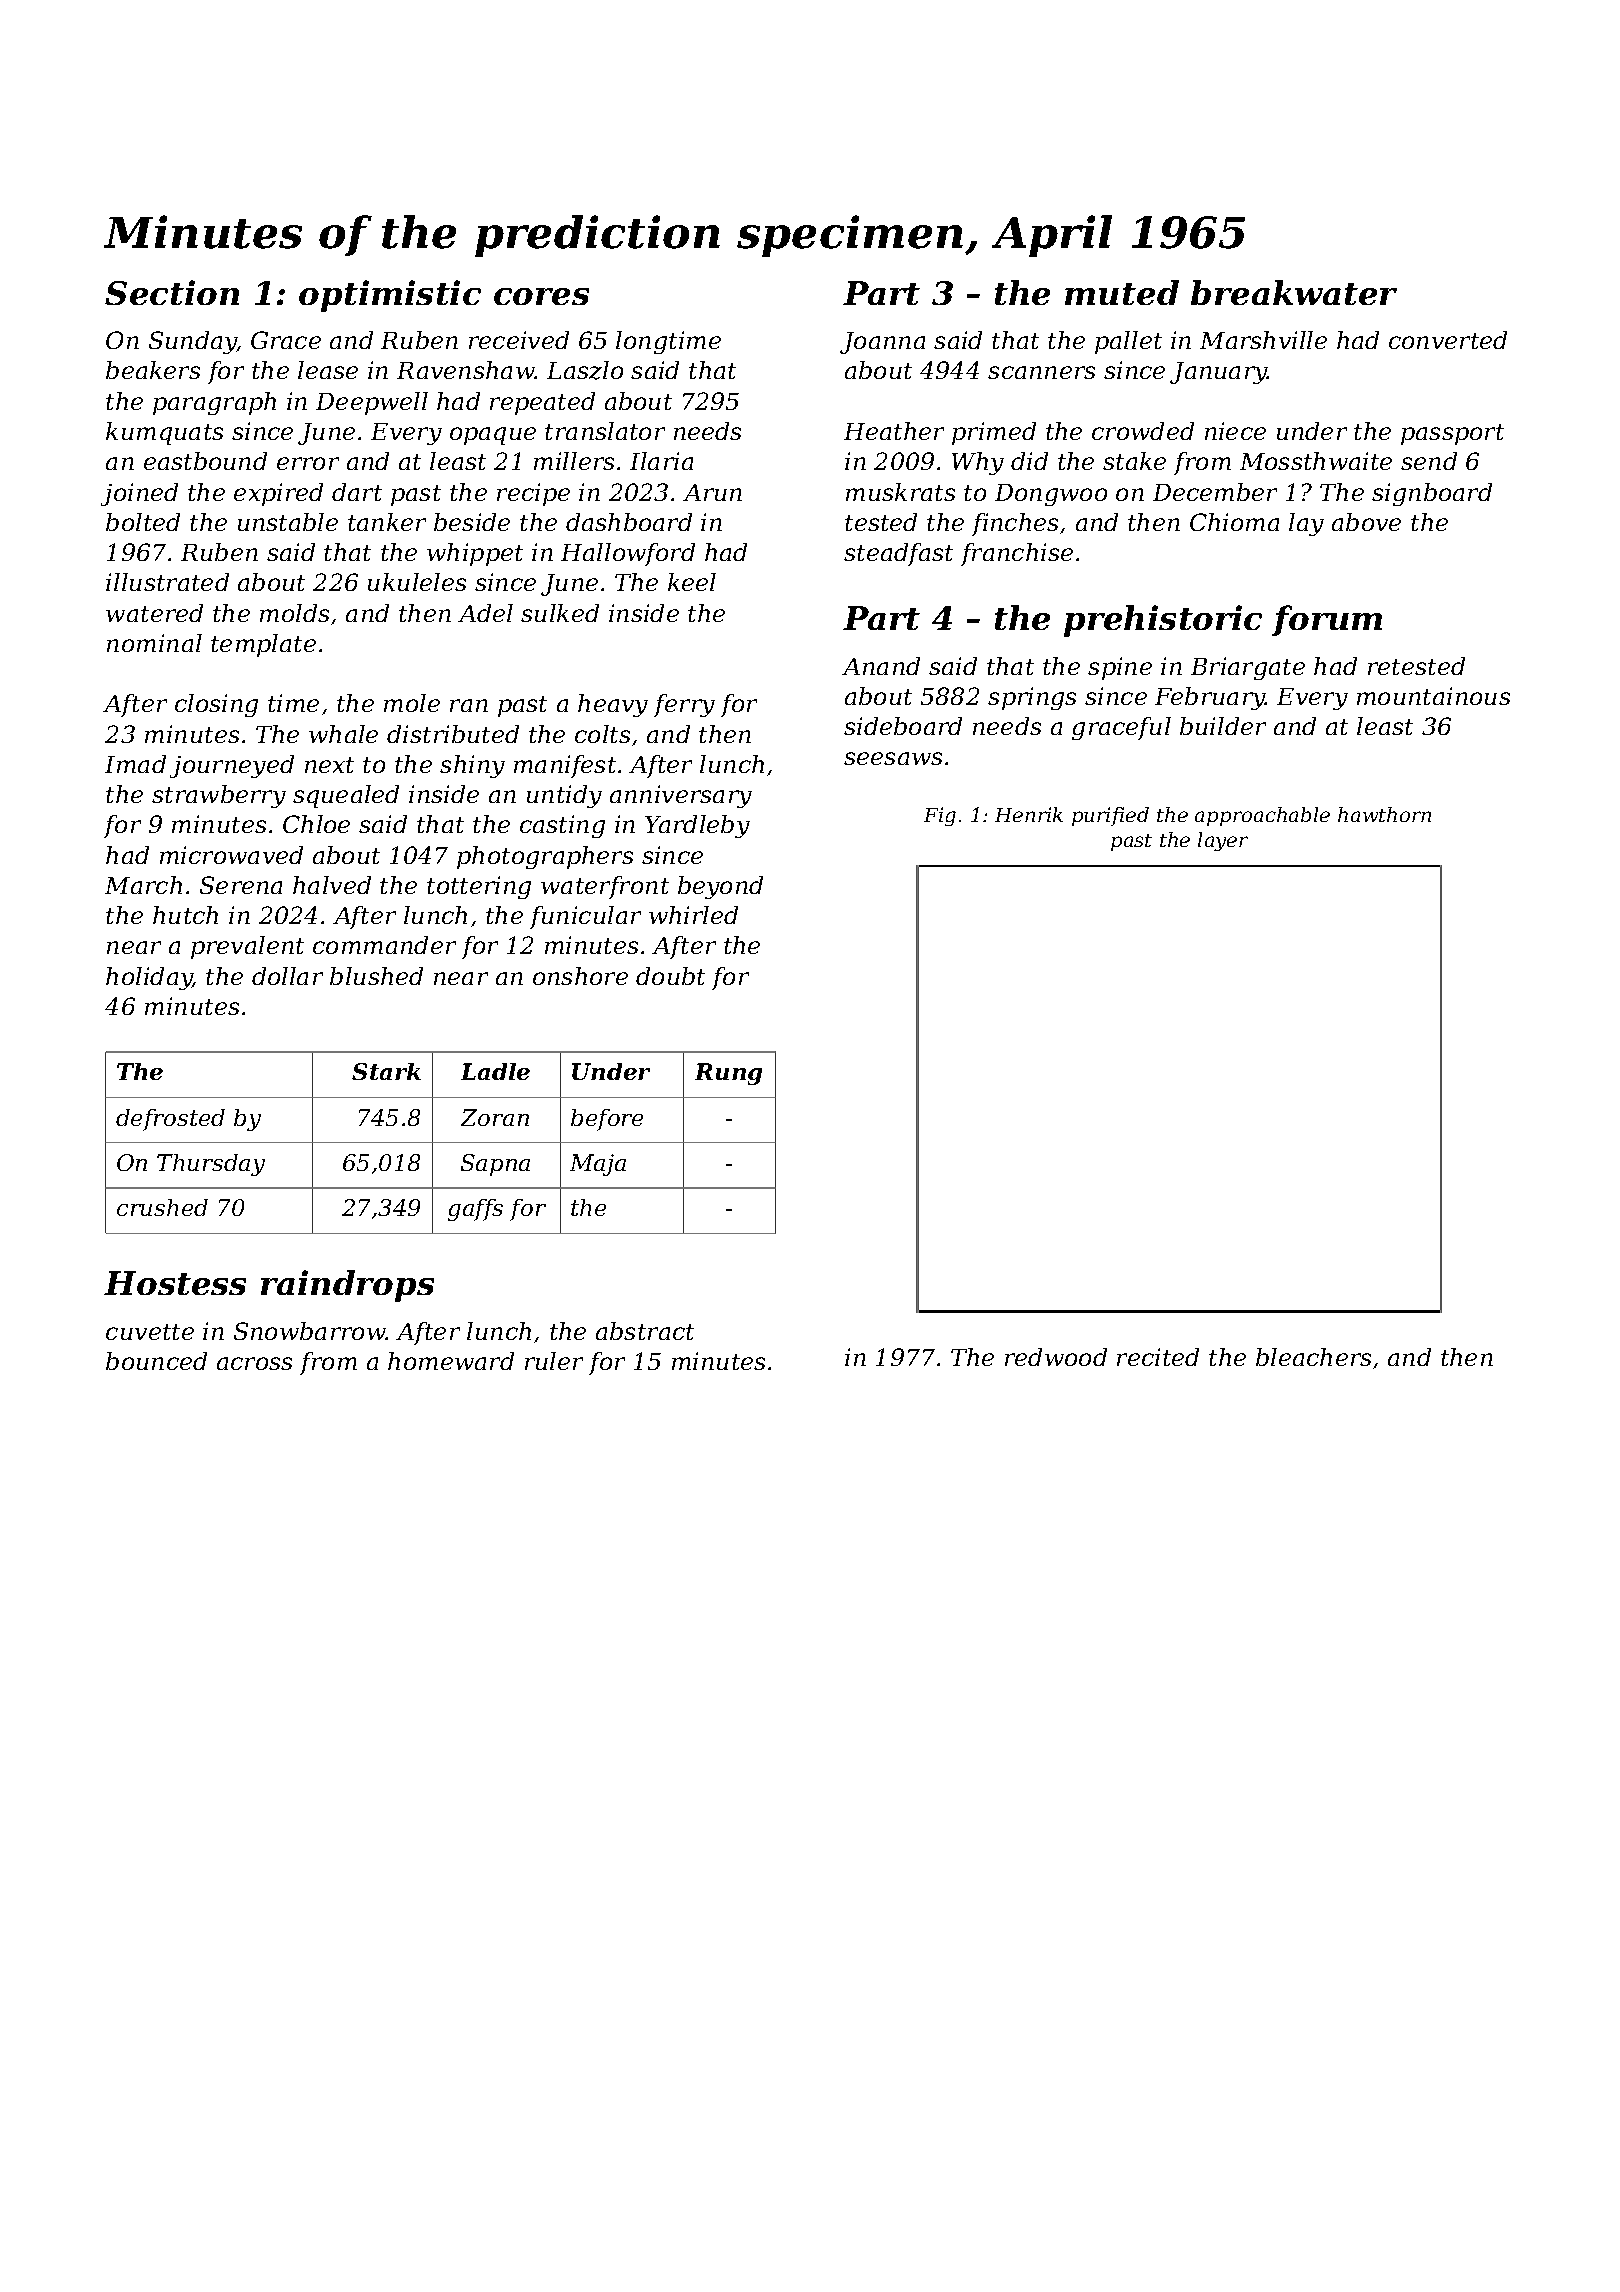  I want to click on halved, so click(332, 885).
